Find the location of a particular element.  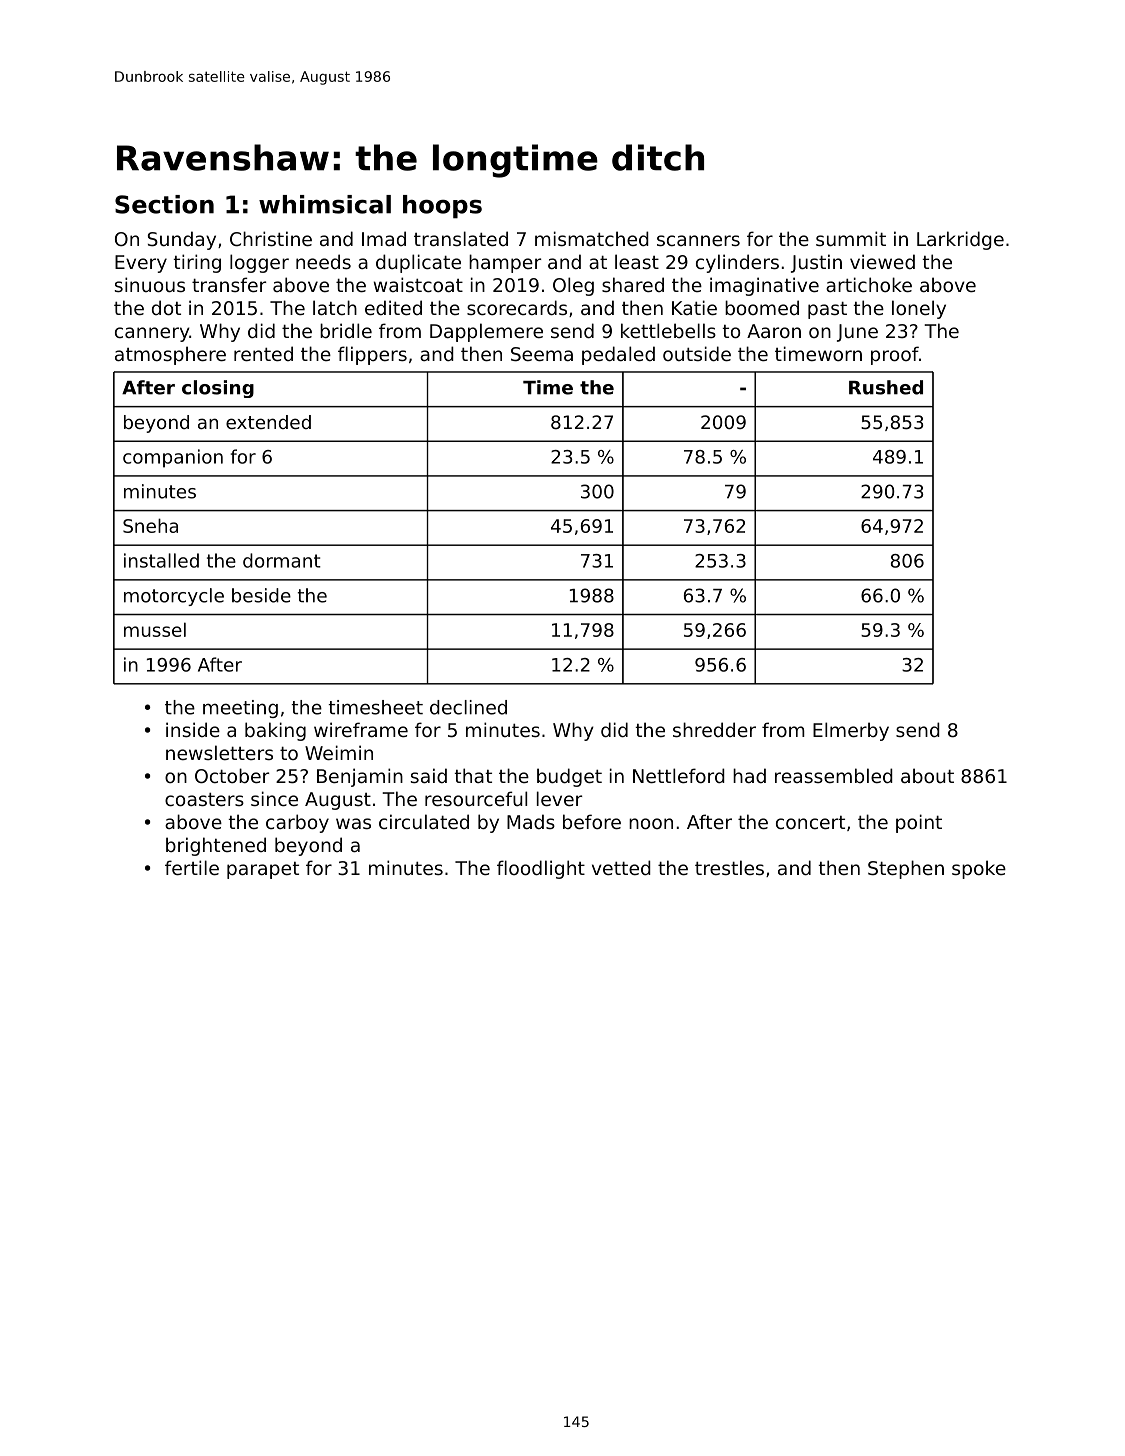

Aaron is located at coordinates (774, 331).
